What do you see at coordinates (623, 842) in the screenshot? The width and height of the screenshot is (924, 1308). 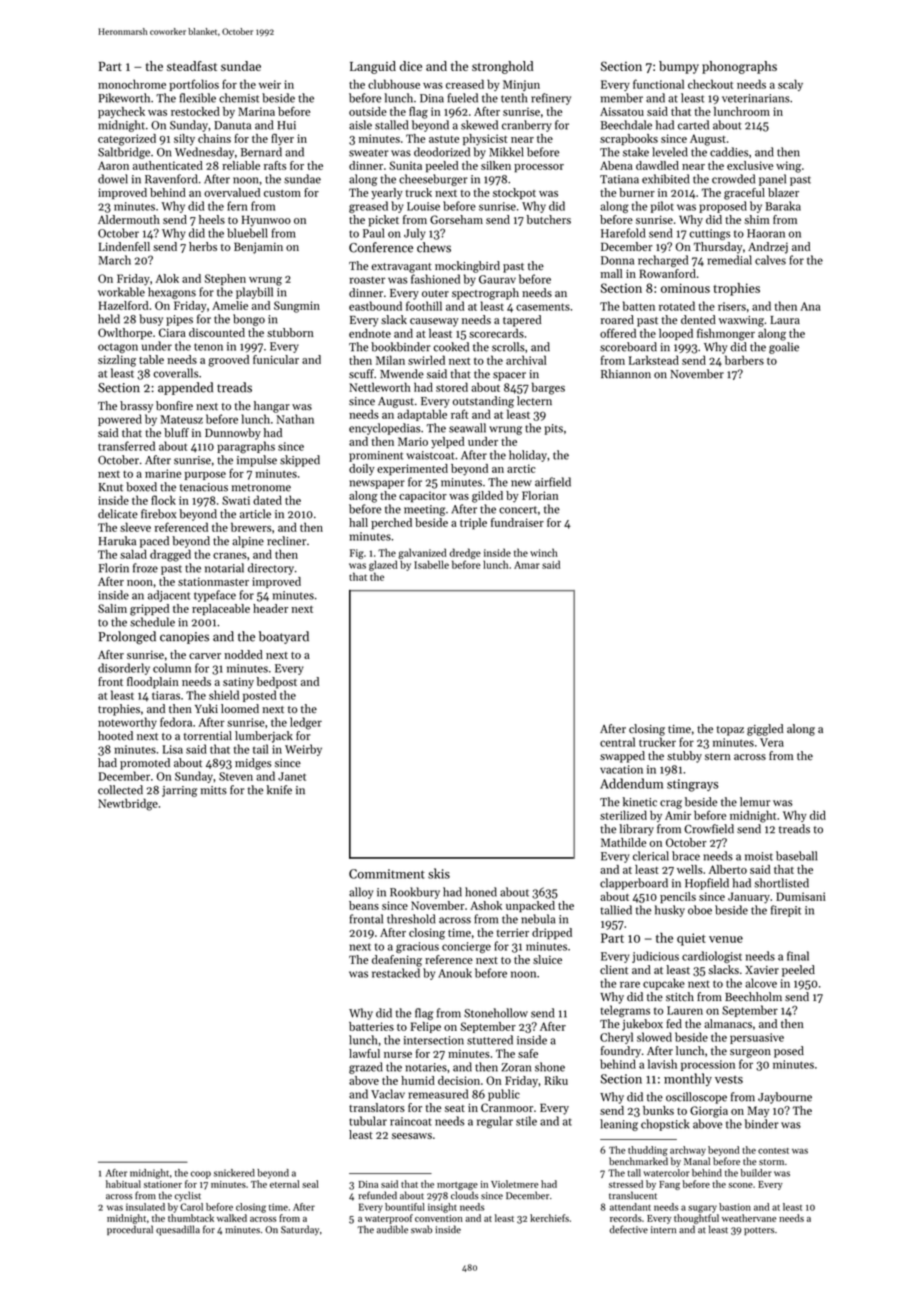 I see `Mathilde` at bounding box center [623, 842].
